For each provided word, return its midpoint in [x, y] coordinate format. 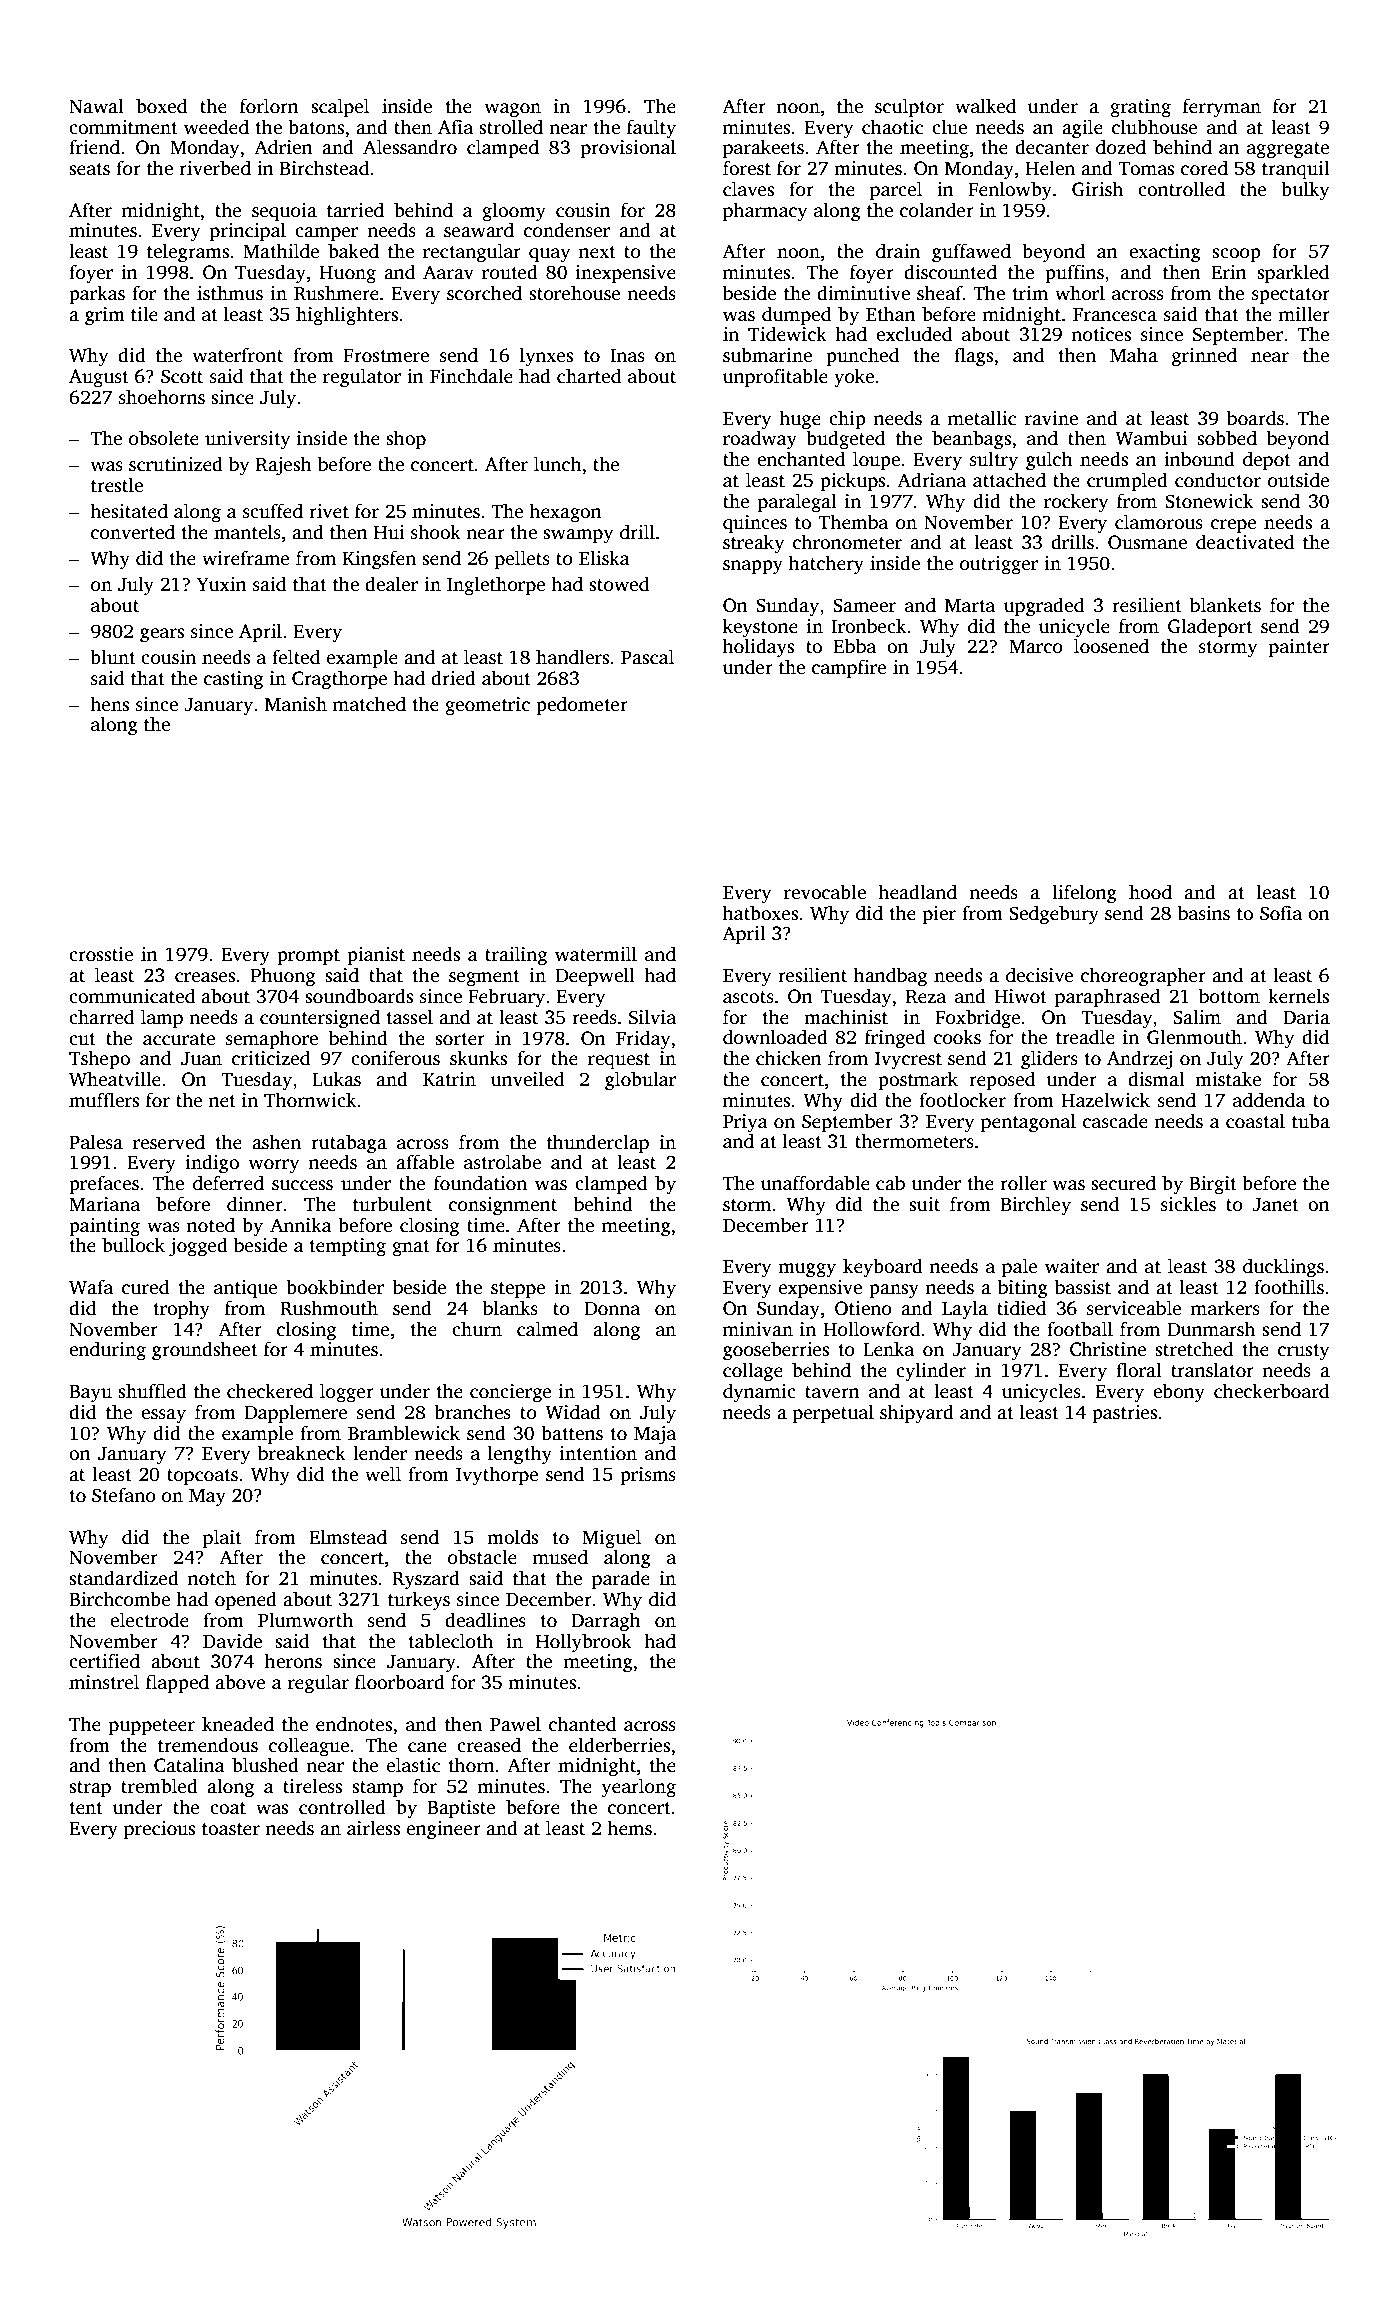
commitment [123, 127]
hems [629, 1828]
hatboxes [760, 913]
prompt [308, 957]
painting [104, 1227]
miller [1304, 314]
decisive [1040, 975]
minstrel [104, 1682]
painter [1299, 648]
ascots [748, 997]
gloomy [514, 212]
